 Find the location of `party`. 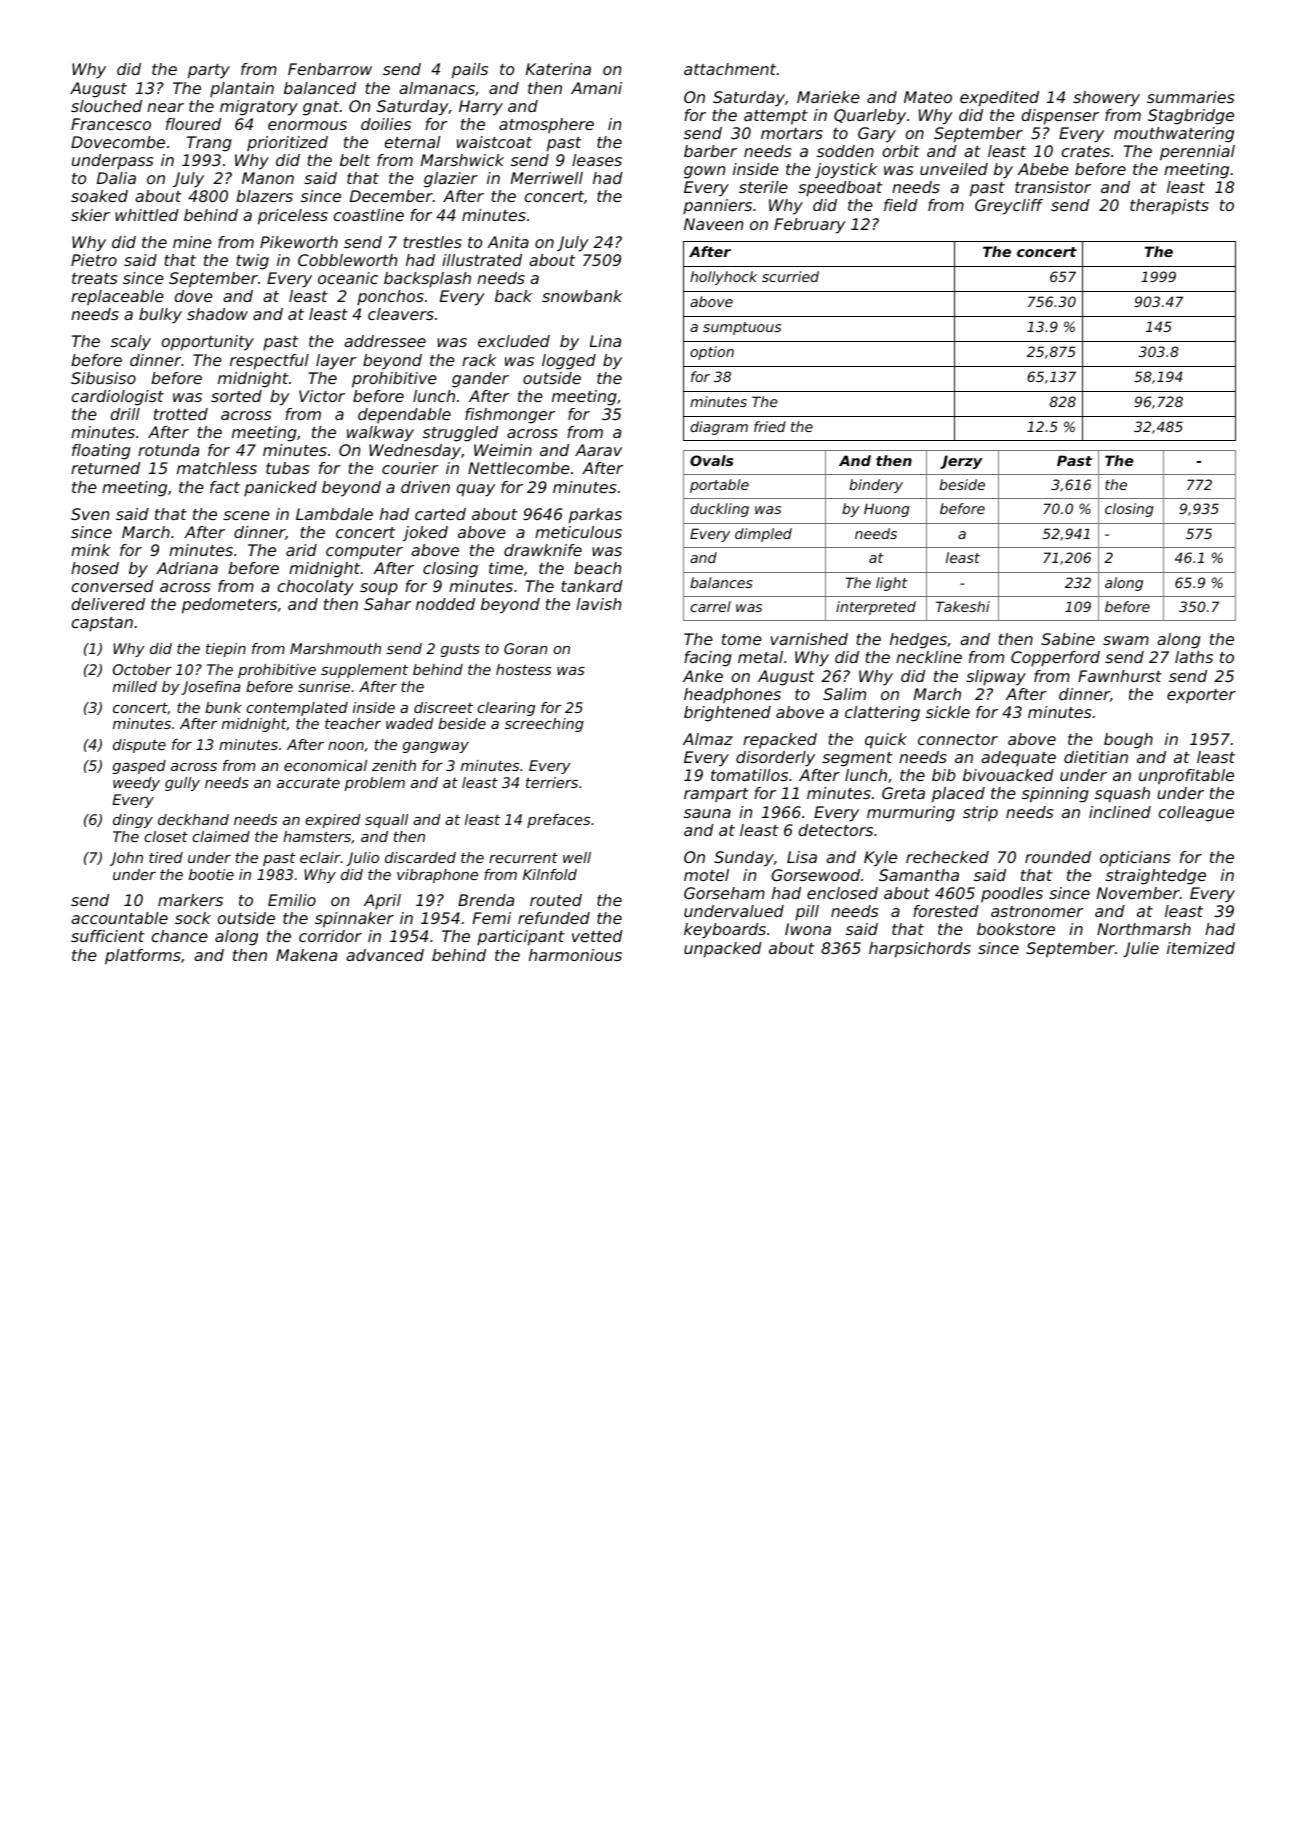

party is located at coordinates (209, 71).
